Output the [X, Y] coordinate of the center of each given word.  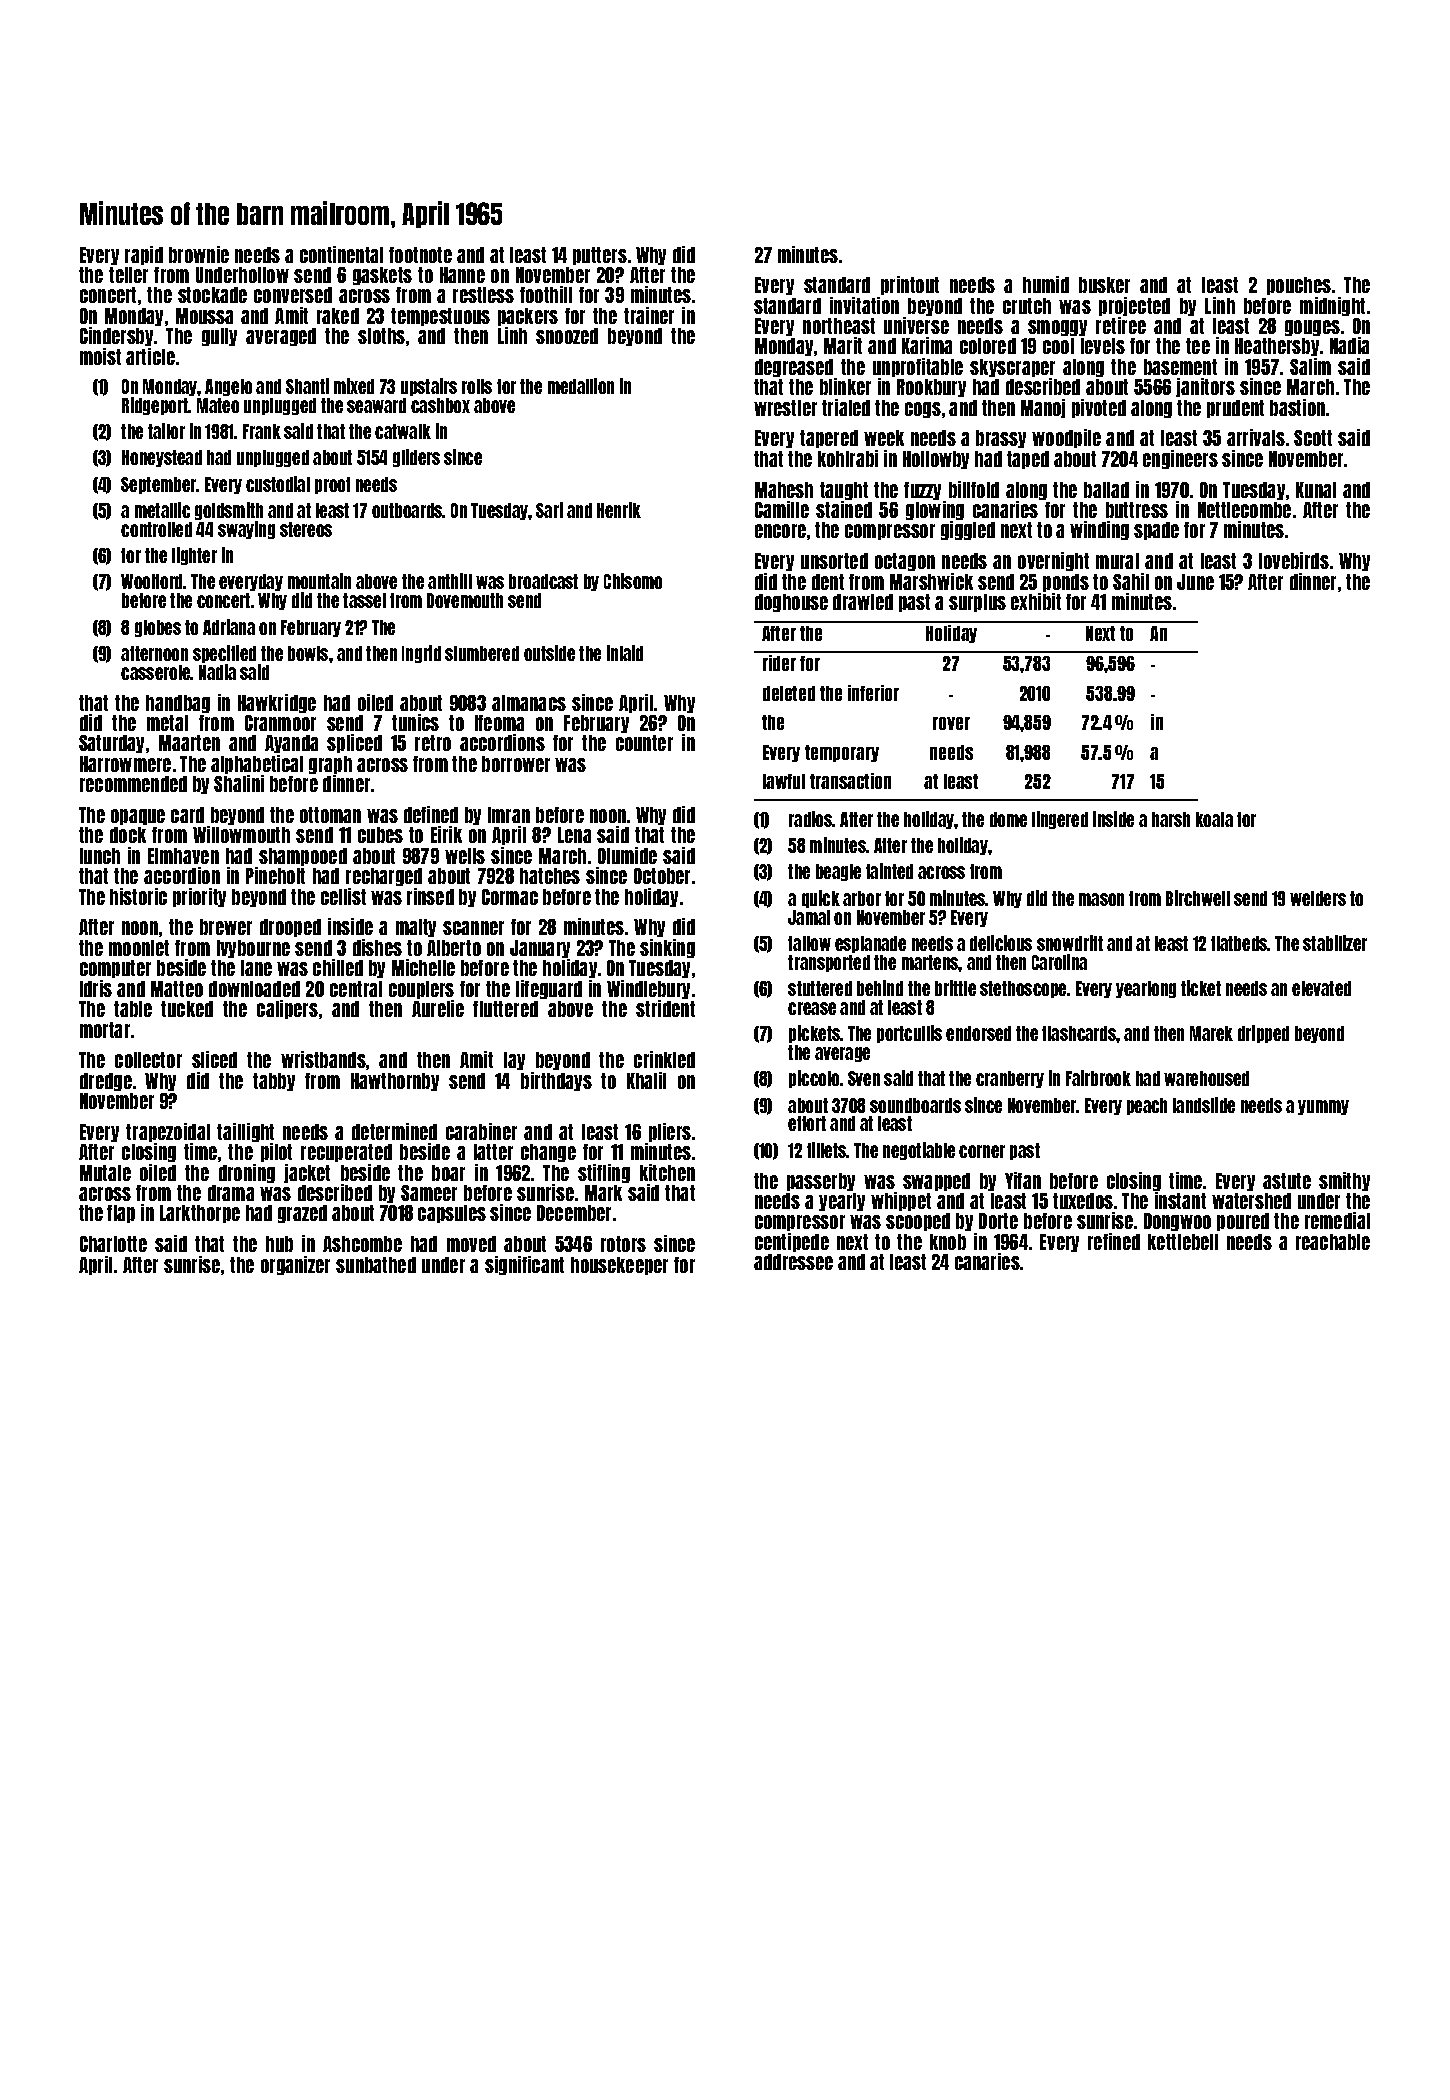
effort [807, 1123]
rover [951, 723]
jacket [307, 1173]
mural [1117, 561]
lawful [784, 781]
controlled [156, 529]
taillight [245, 1132]
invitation [864, 305]
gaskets [382, 276]
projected [1134, 306]
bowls [308, 653]
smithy [1344, 1181]
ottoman [330, 815]
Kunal [1316, 490]
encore [780, 531]
